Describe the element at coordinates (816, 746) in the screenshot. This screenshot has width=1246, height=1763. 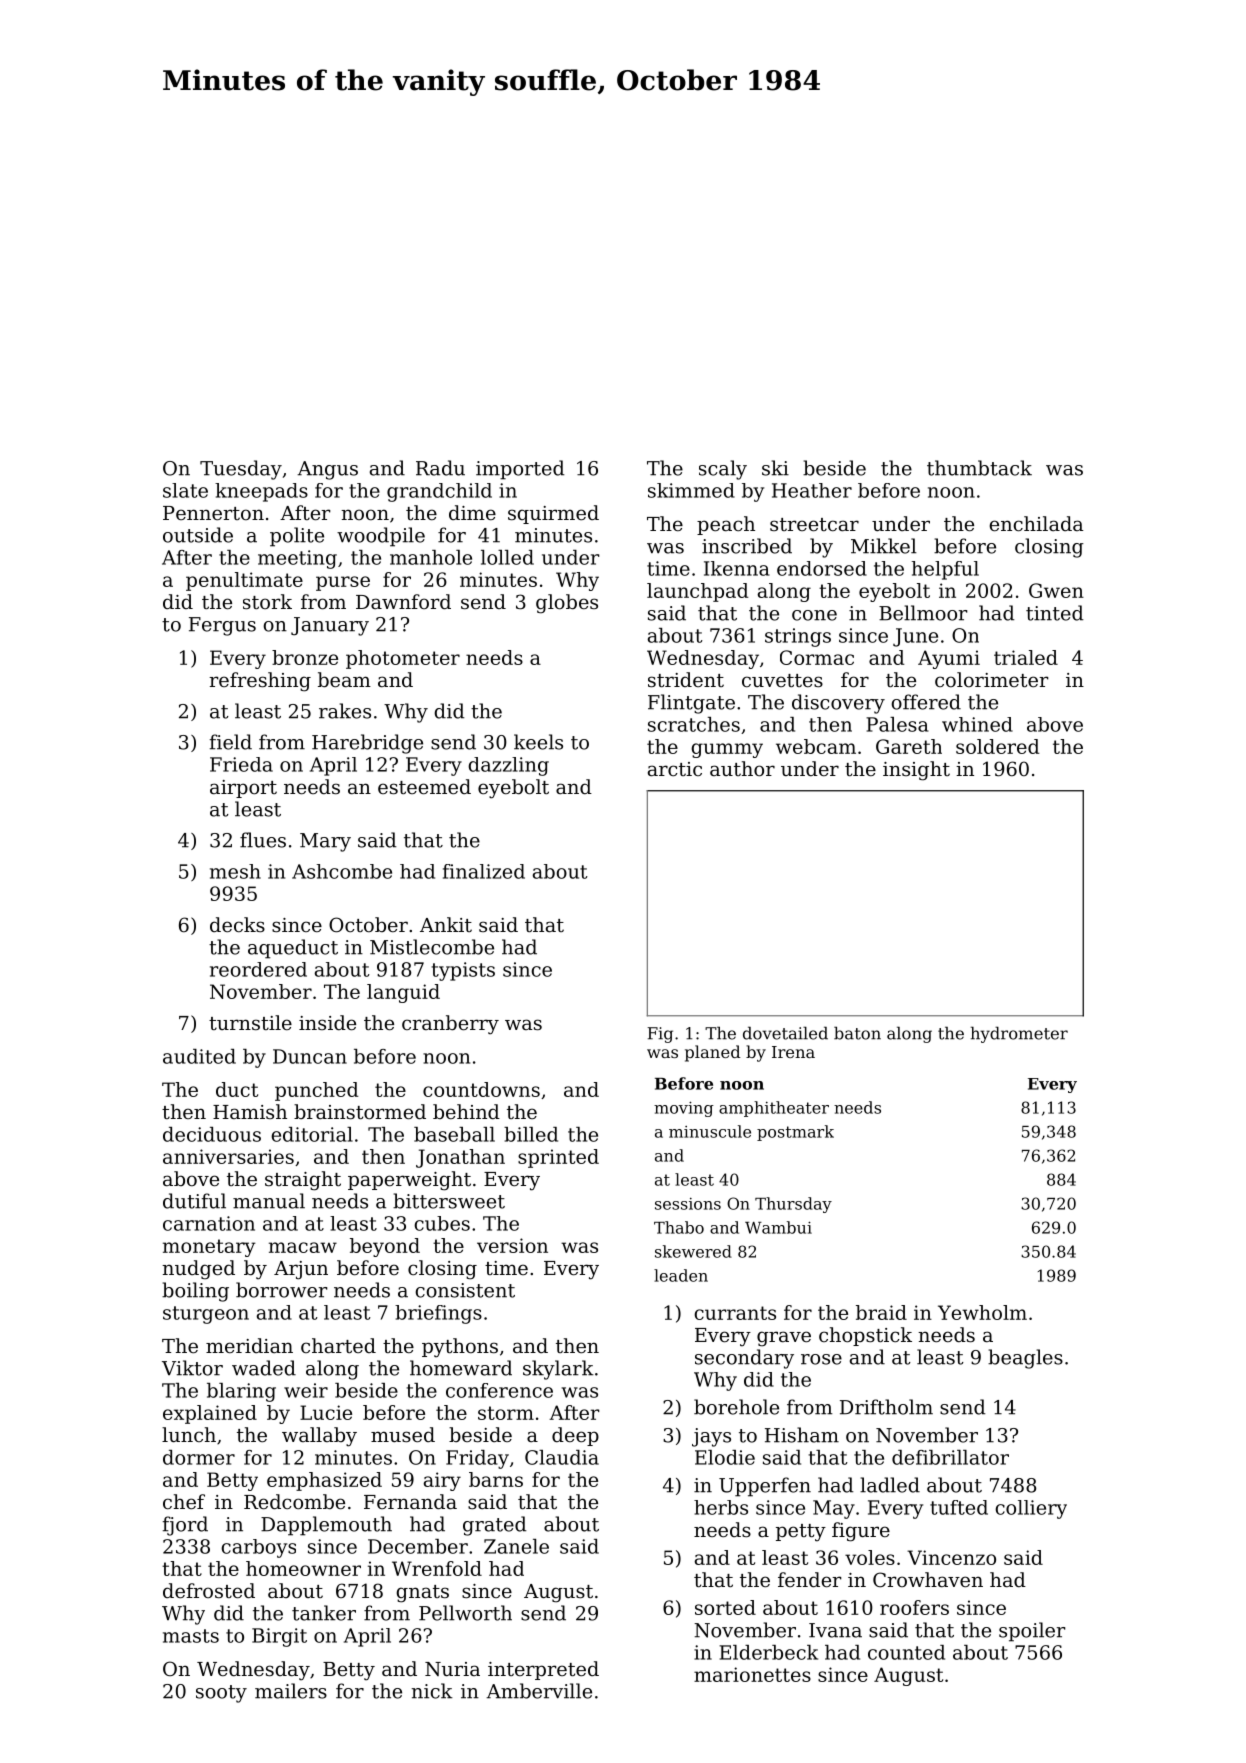
I see `webcam` at that location.
